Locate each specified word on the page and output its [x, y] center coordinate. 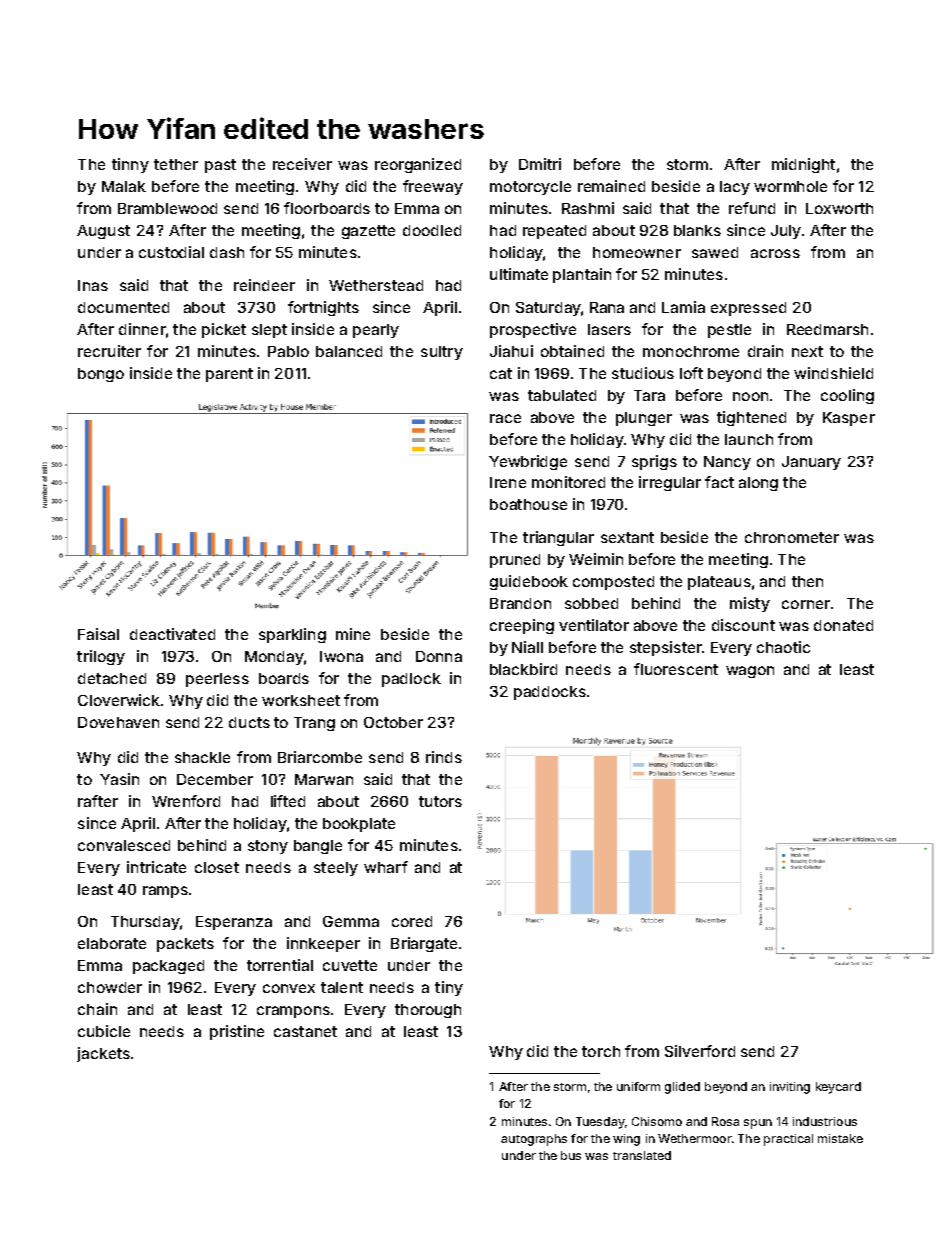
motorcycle [530, 188]
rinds [444, 757]
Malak [124, 186]
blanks [697, 230]
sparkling [292, 635]
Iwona [341, 656]
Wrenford [186, 801]
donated [843, 625]
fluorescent [676, 669]
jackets [103, 1054]
